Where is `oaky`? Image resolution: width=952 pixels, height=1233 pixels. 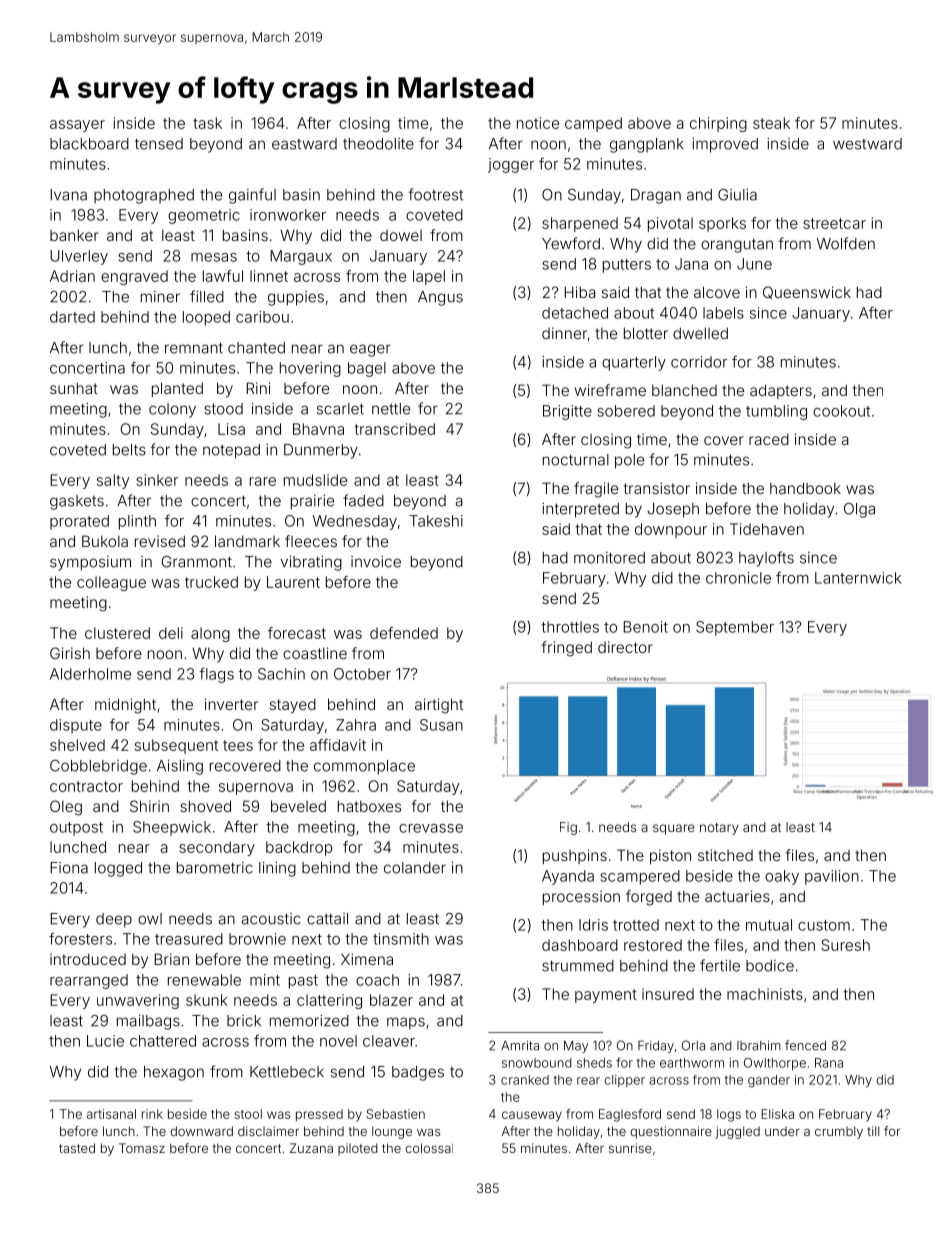
oaky is located at coordinates (782, 877).
